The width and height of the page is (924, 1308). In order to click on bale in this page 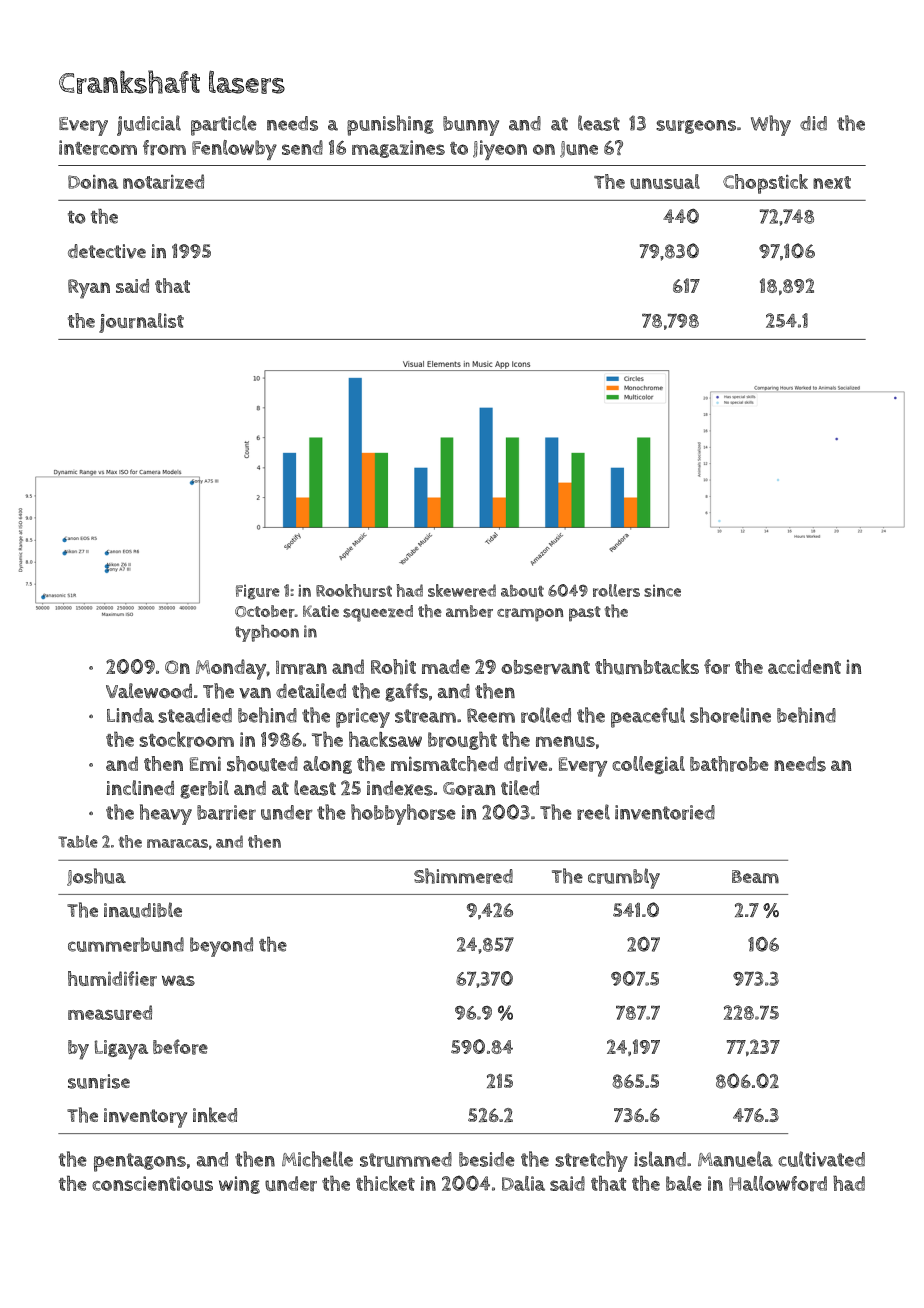, I will do `click(684, 1183)`.
